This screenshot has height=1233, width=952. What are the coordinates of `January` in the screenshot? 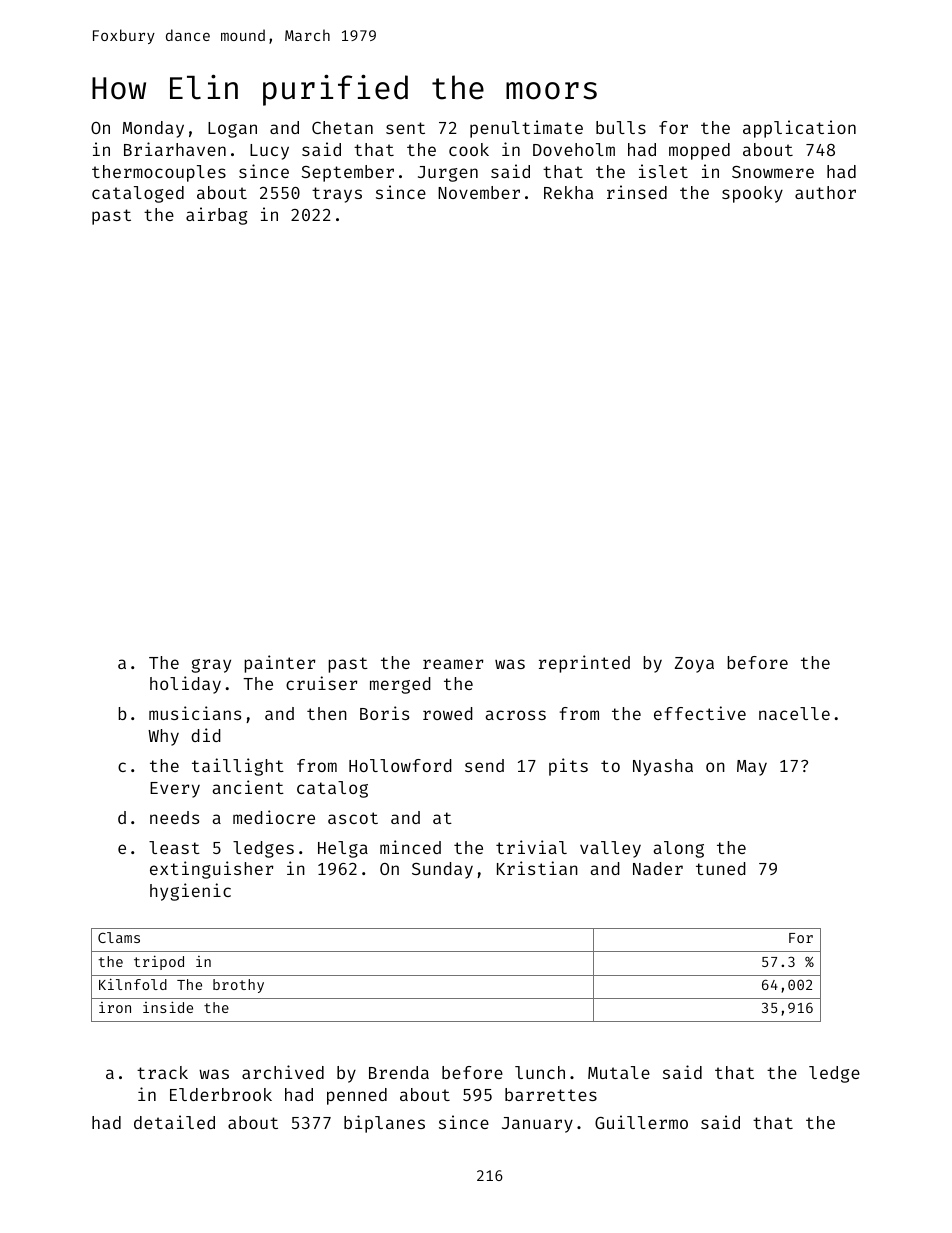 It's located at (537, 1125).
